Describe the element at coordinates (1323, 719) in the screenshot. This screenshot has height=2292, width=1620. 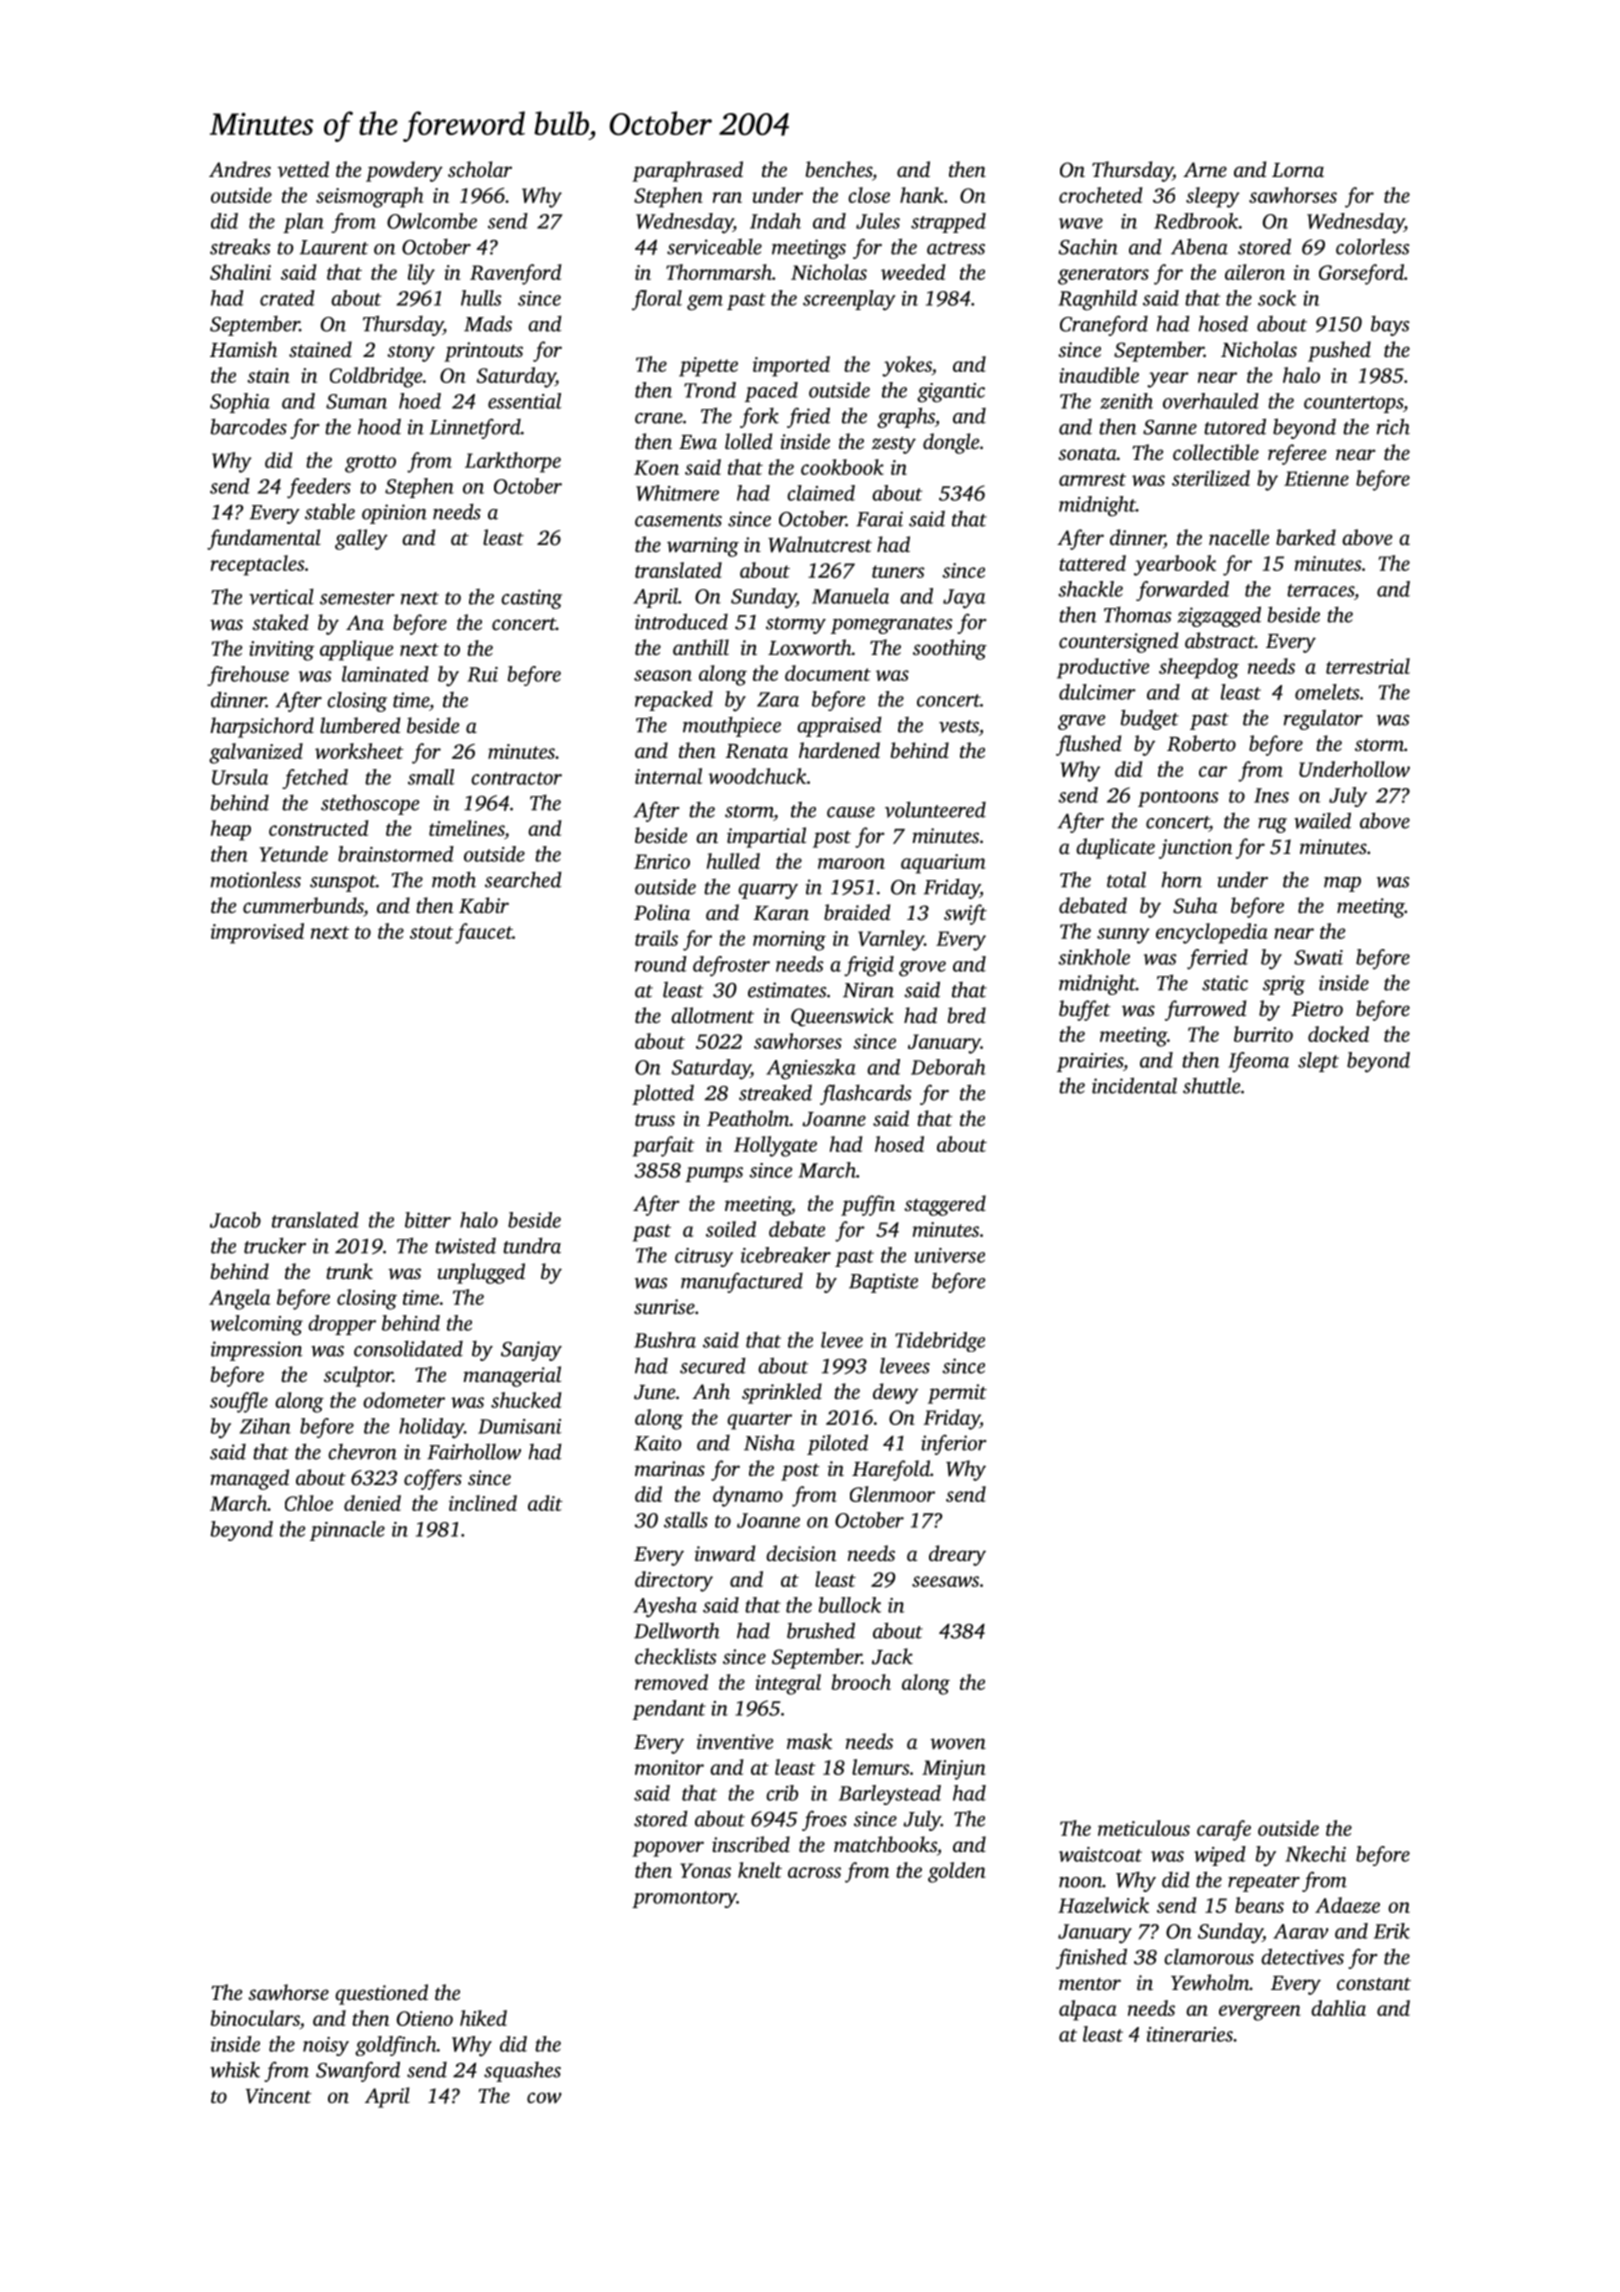
I see `regulator` at that location.
